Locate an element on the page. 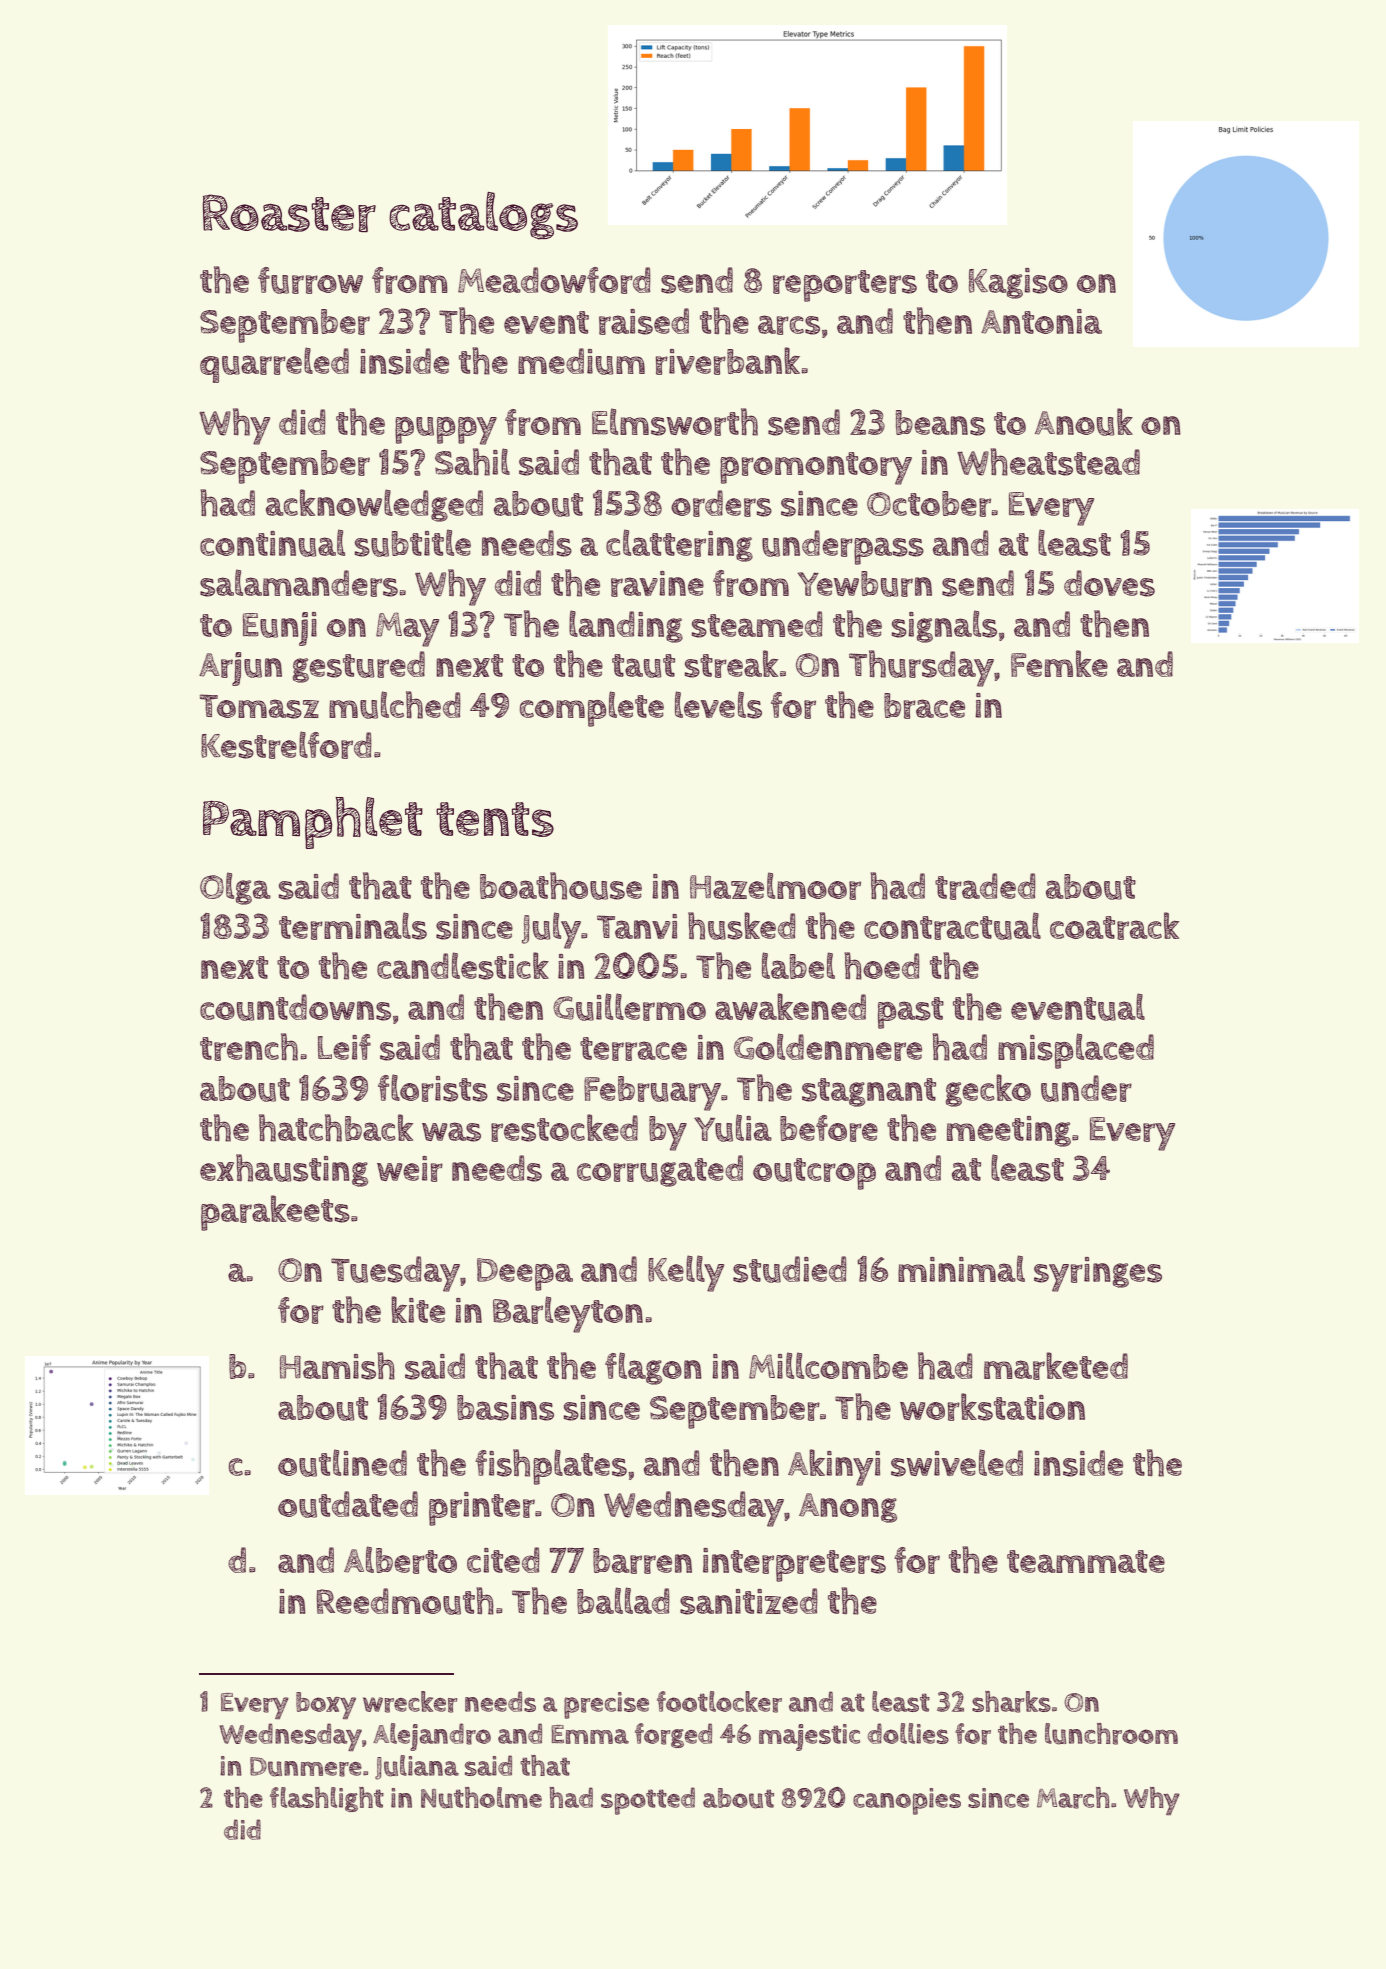  swiveled is located at coordinates (957, 1463).
